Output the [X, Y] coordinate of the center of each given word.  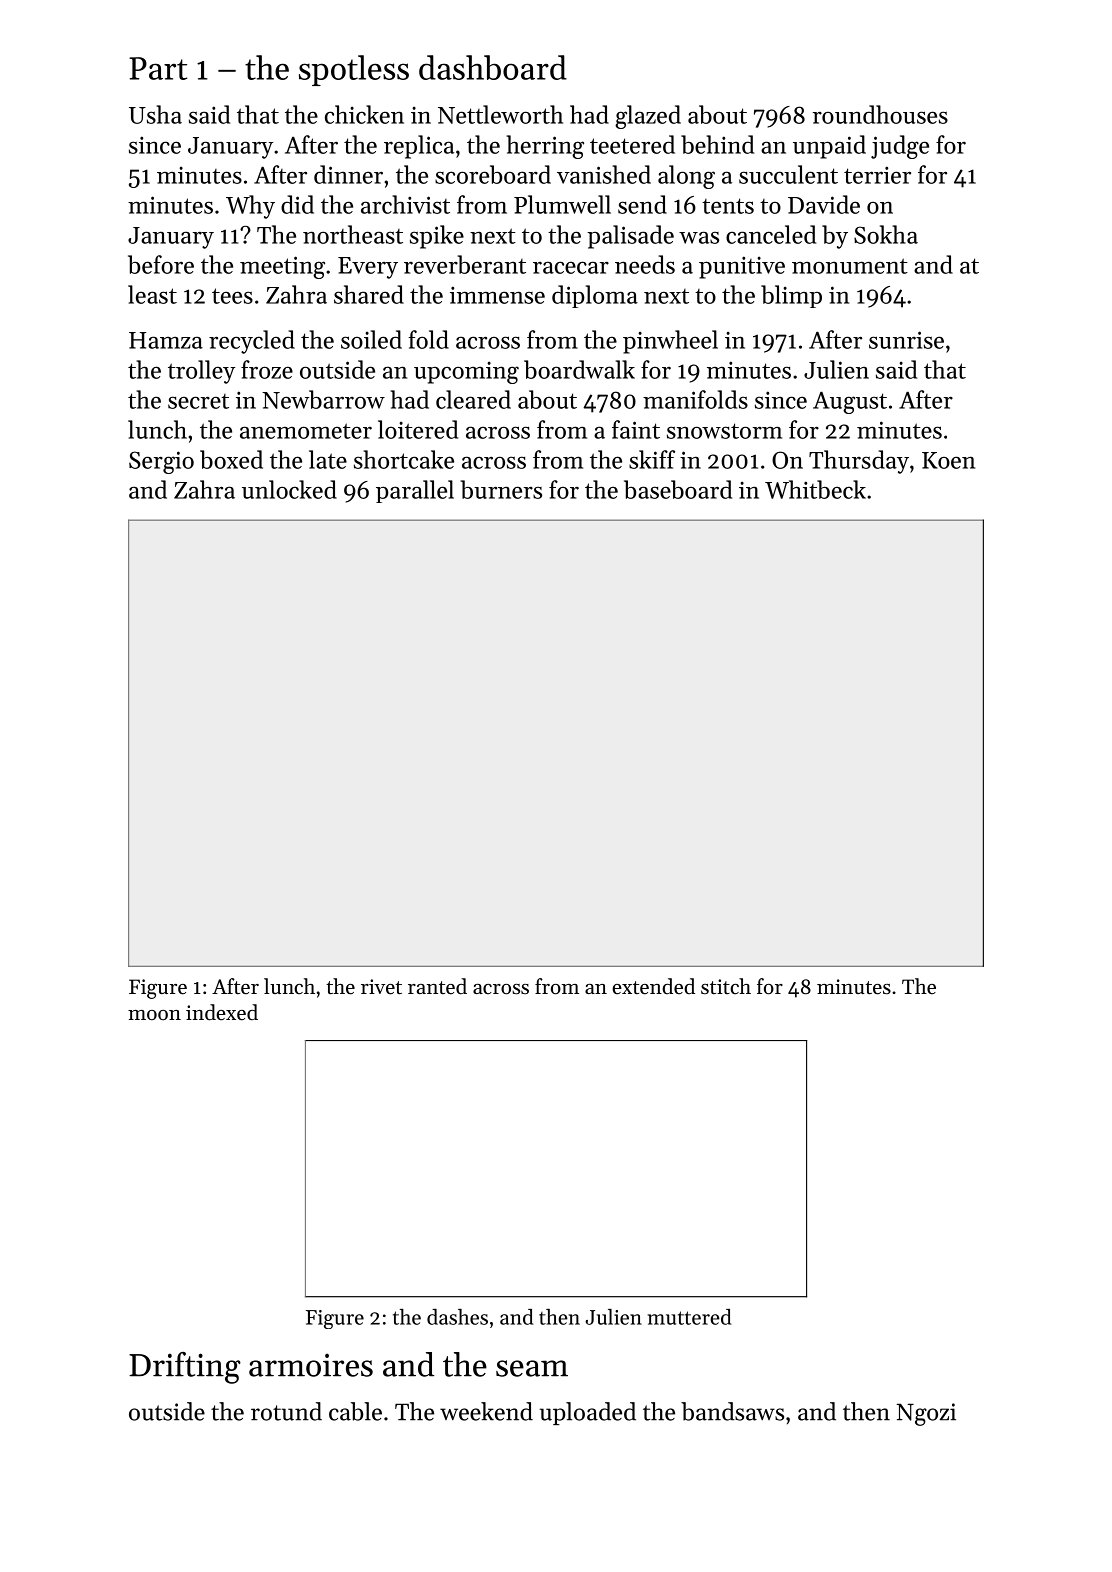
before [161, 264]
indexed [222, 1012]
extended [653, 986]
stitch [726, 986]
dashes [457, 1317]
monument [850, 266]
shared [369, 294]
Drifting [185, 1368]
